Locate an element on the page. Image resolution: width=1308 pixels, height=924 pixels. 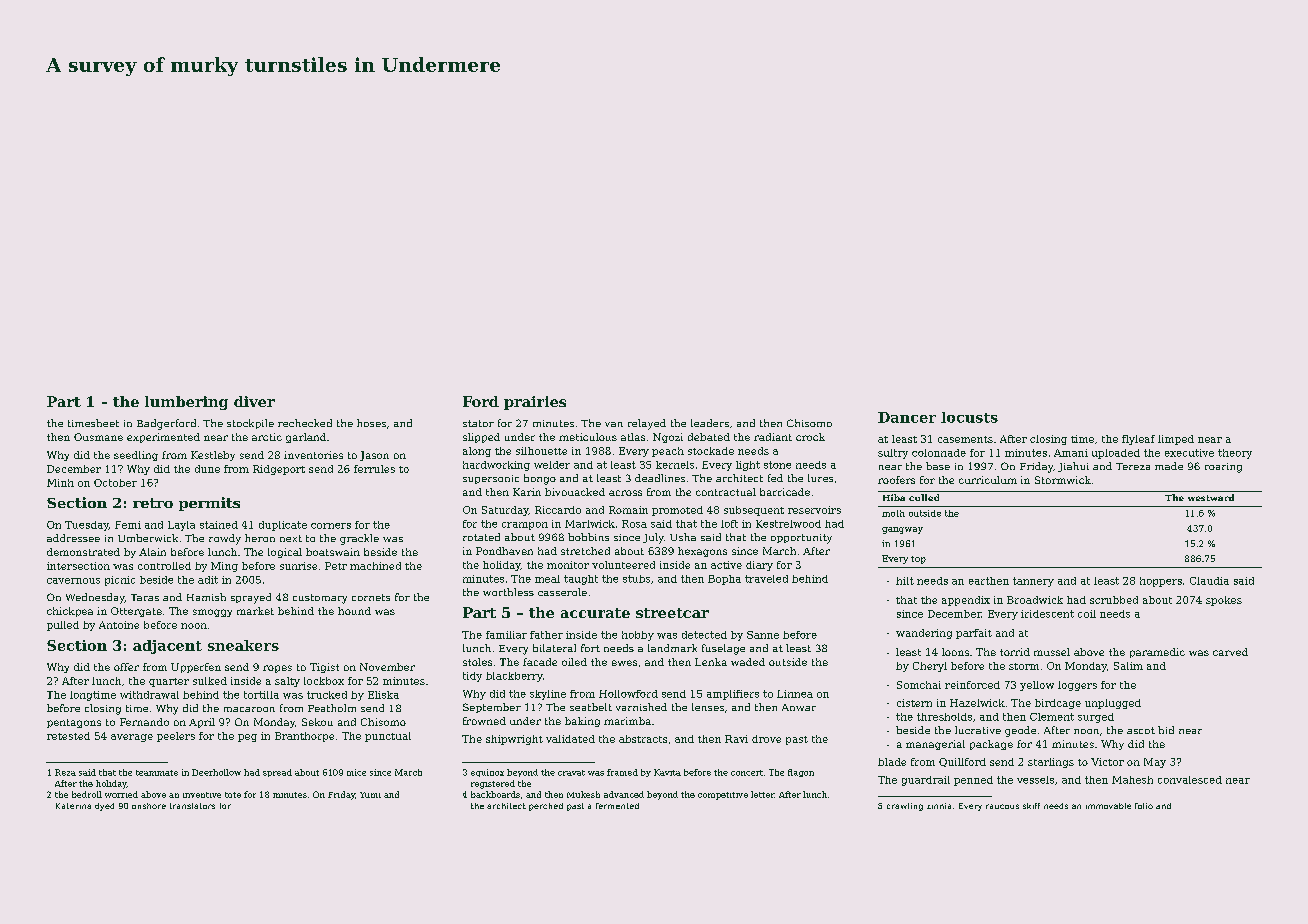
lumbering is located at coordinates (186, 403).
